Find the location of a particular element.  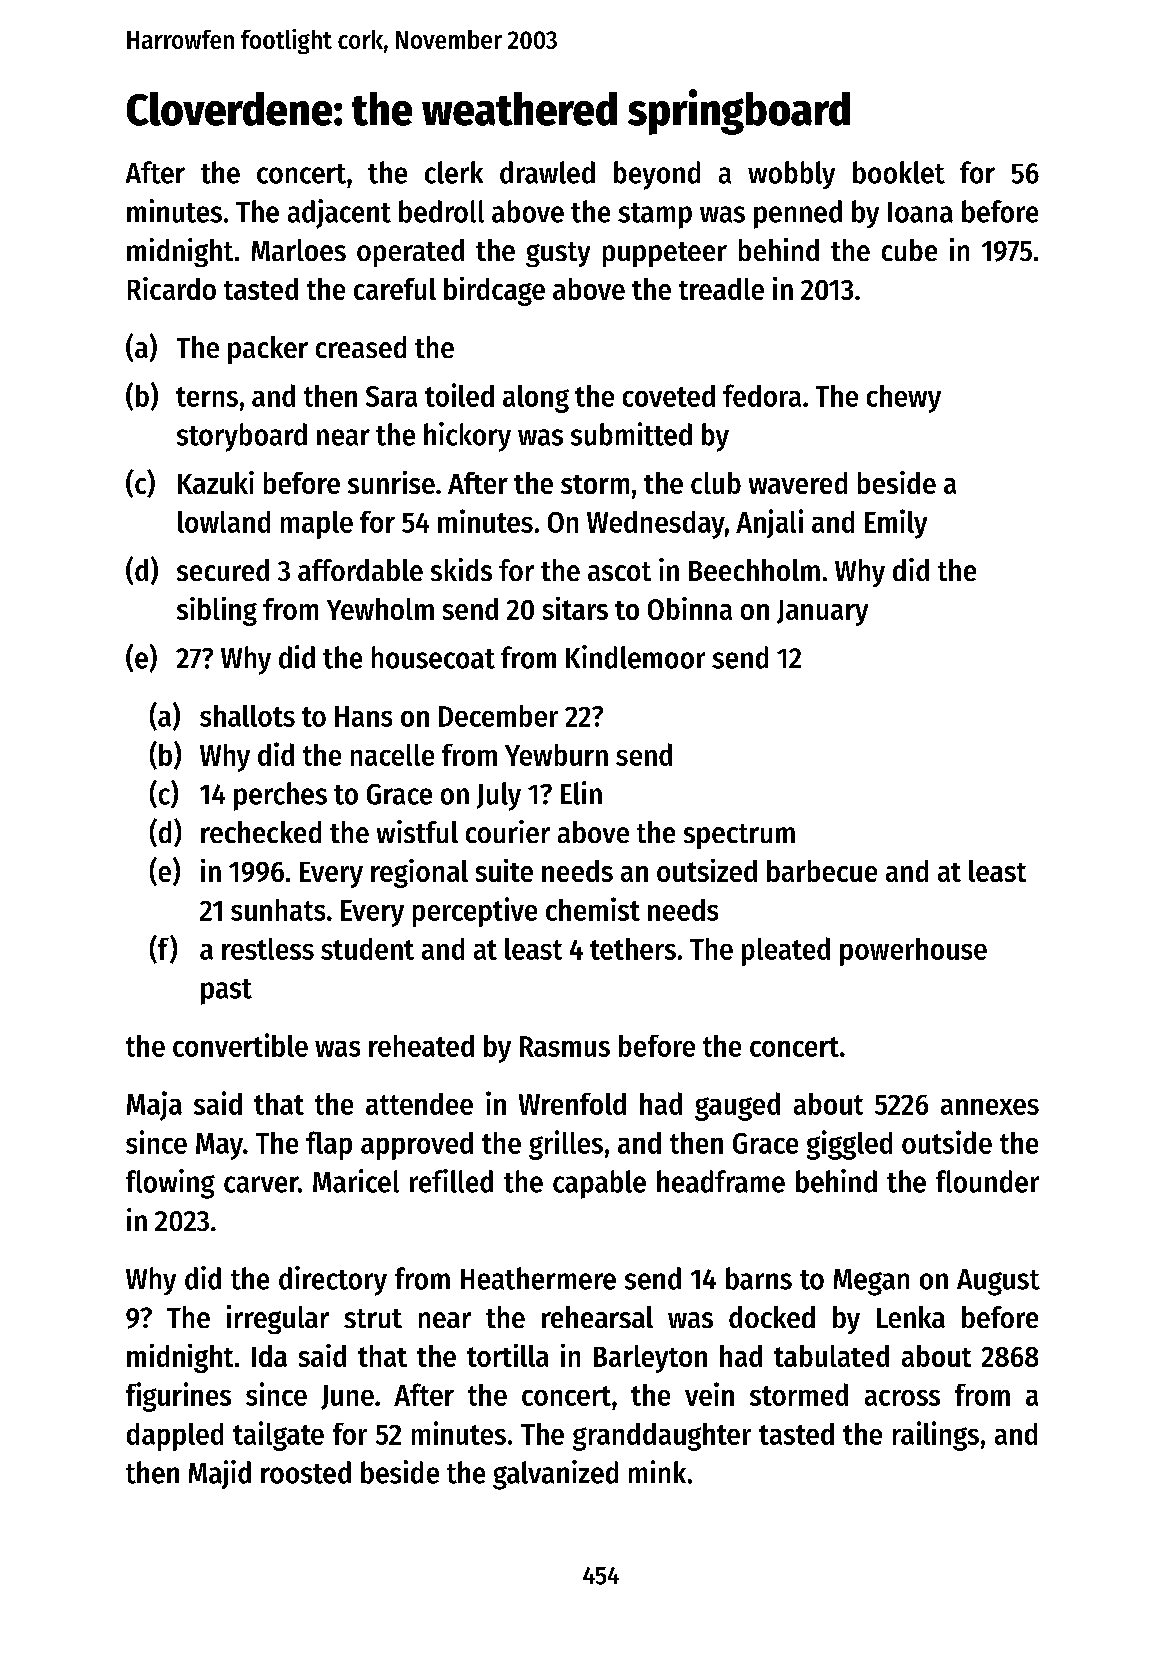

terns is located at coordinates (207, 397).
